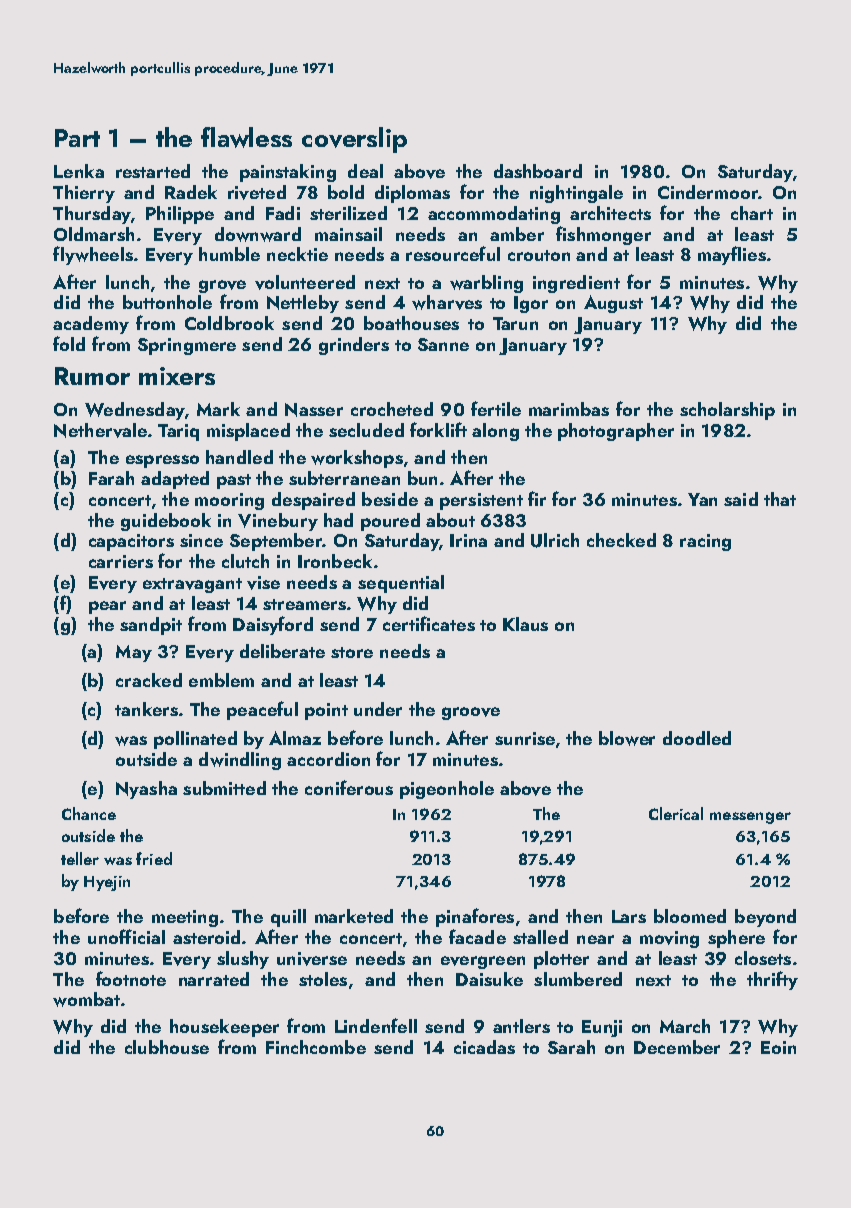 This document has height=1208, width=851. I want to click on thrifty, so click(772, 980).
